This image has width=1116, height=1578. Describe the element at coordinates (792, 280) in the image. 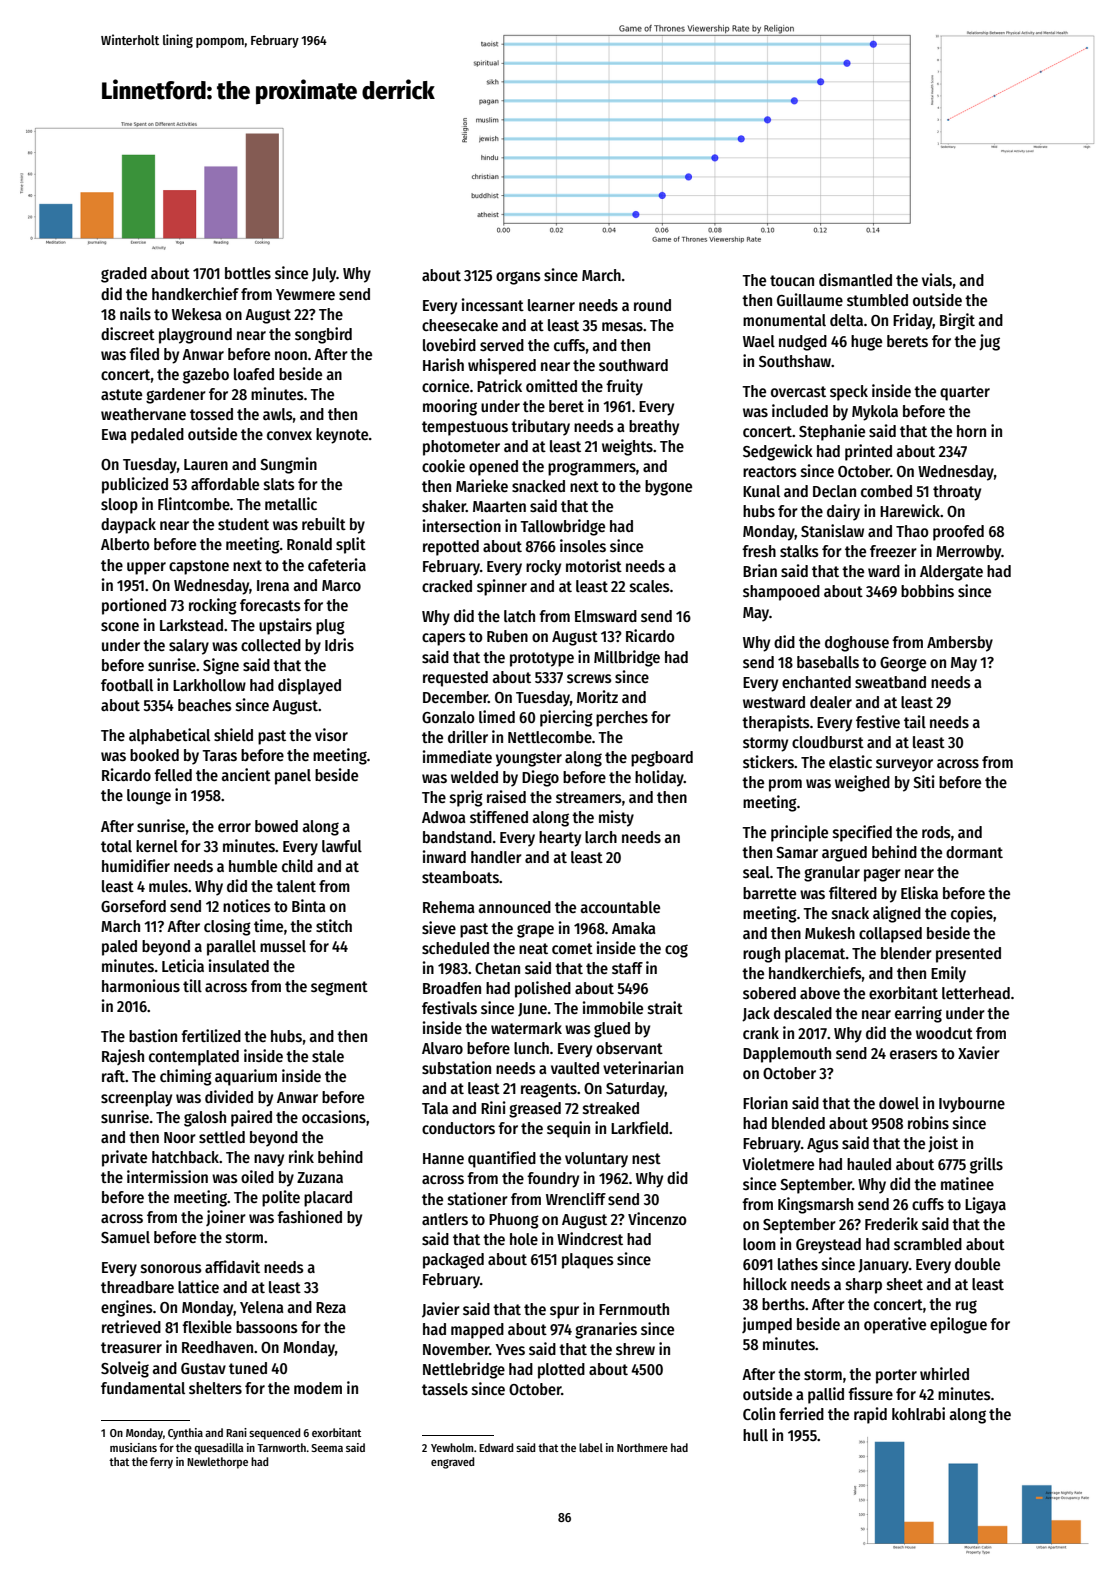

I see `toucan` at that location.
